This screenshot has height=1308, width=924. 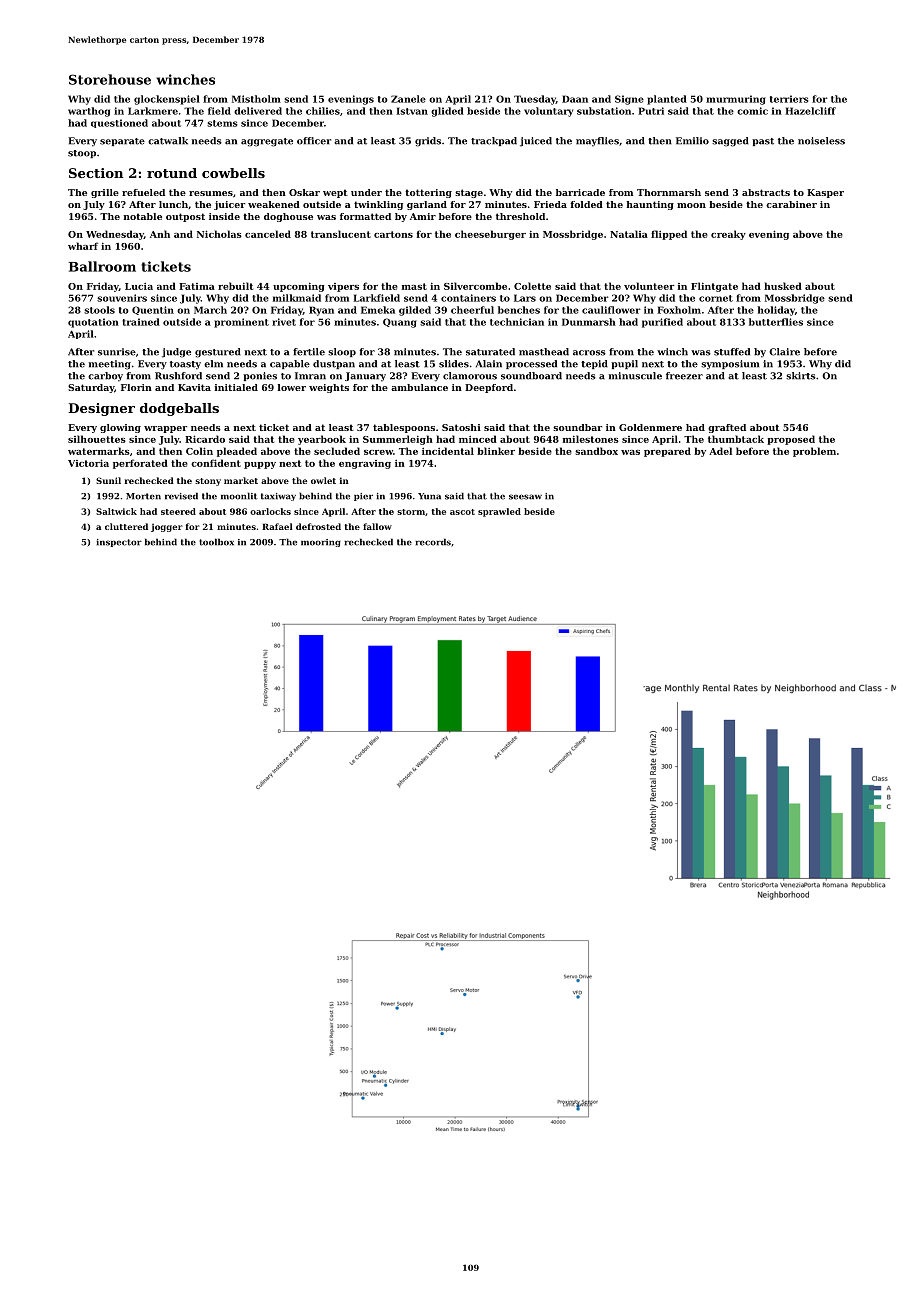 I want to click on jogger, so click(x=167, y=527).
